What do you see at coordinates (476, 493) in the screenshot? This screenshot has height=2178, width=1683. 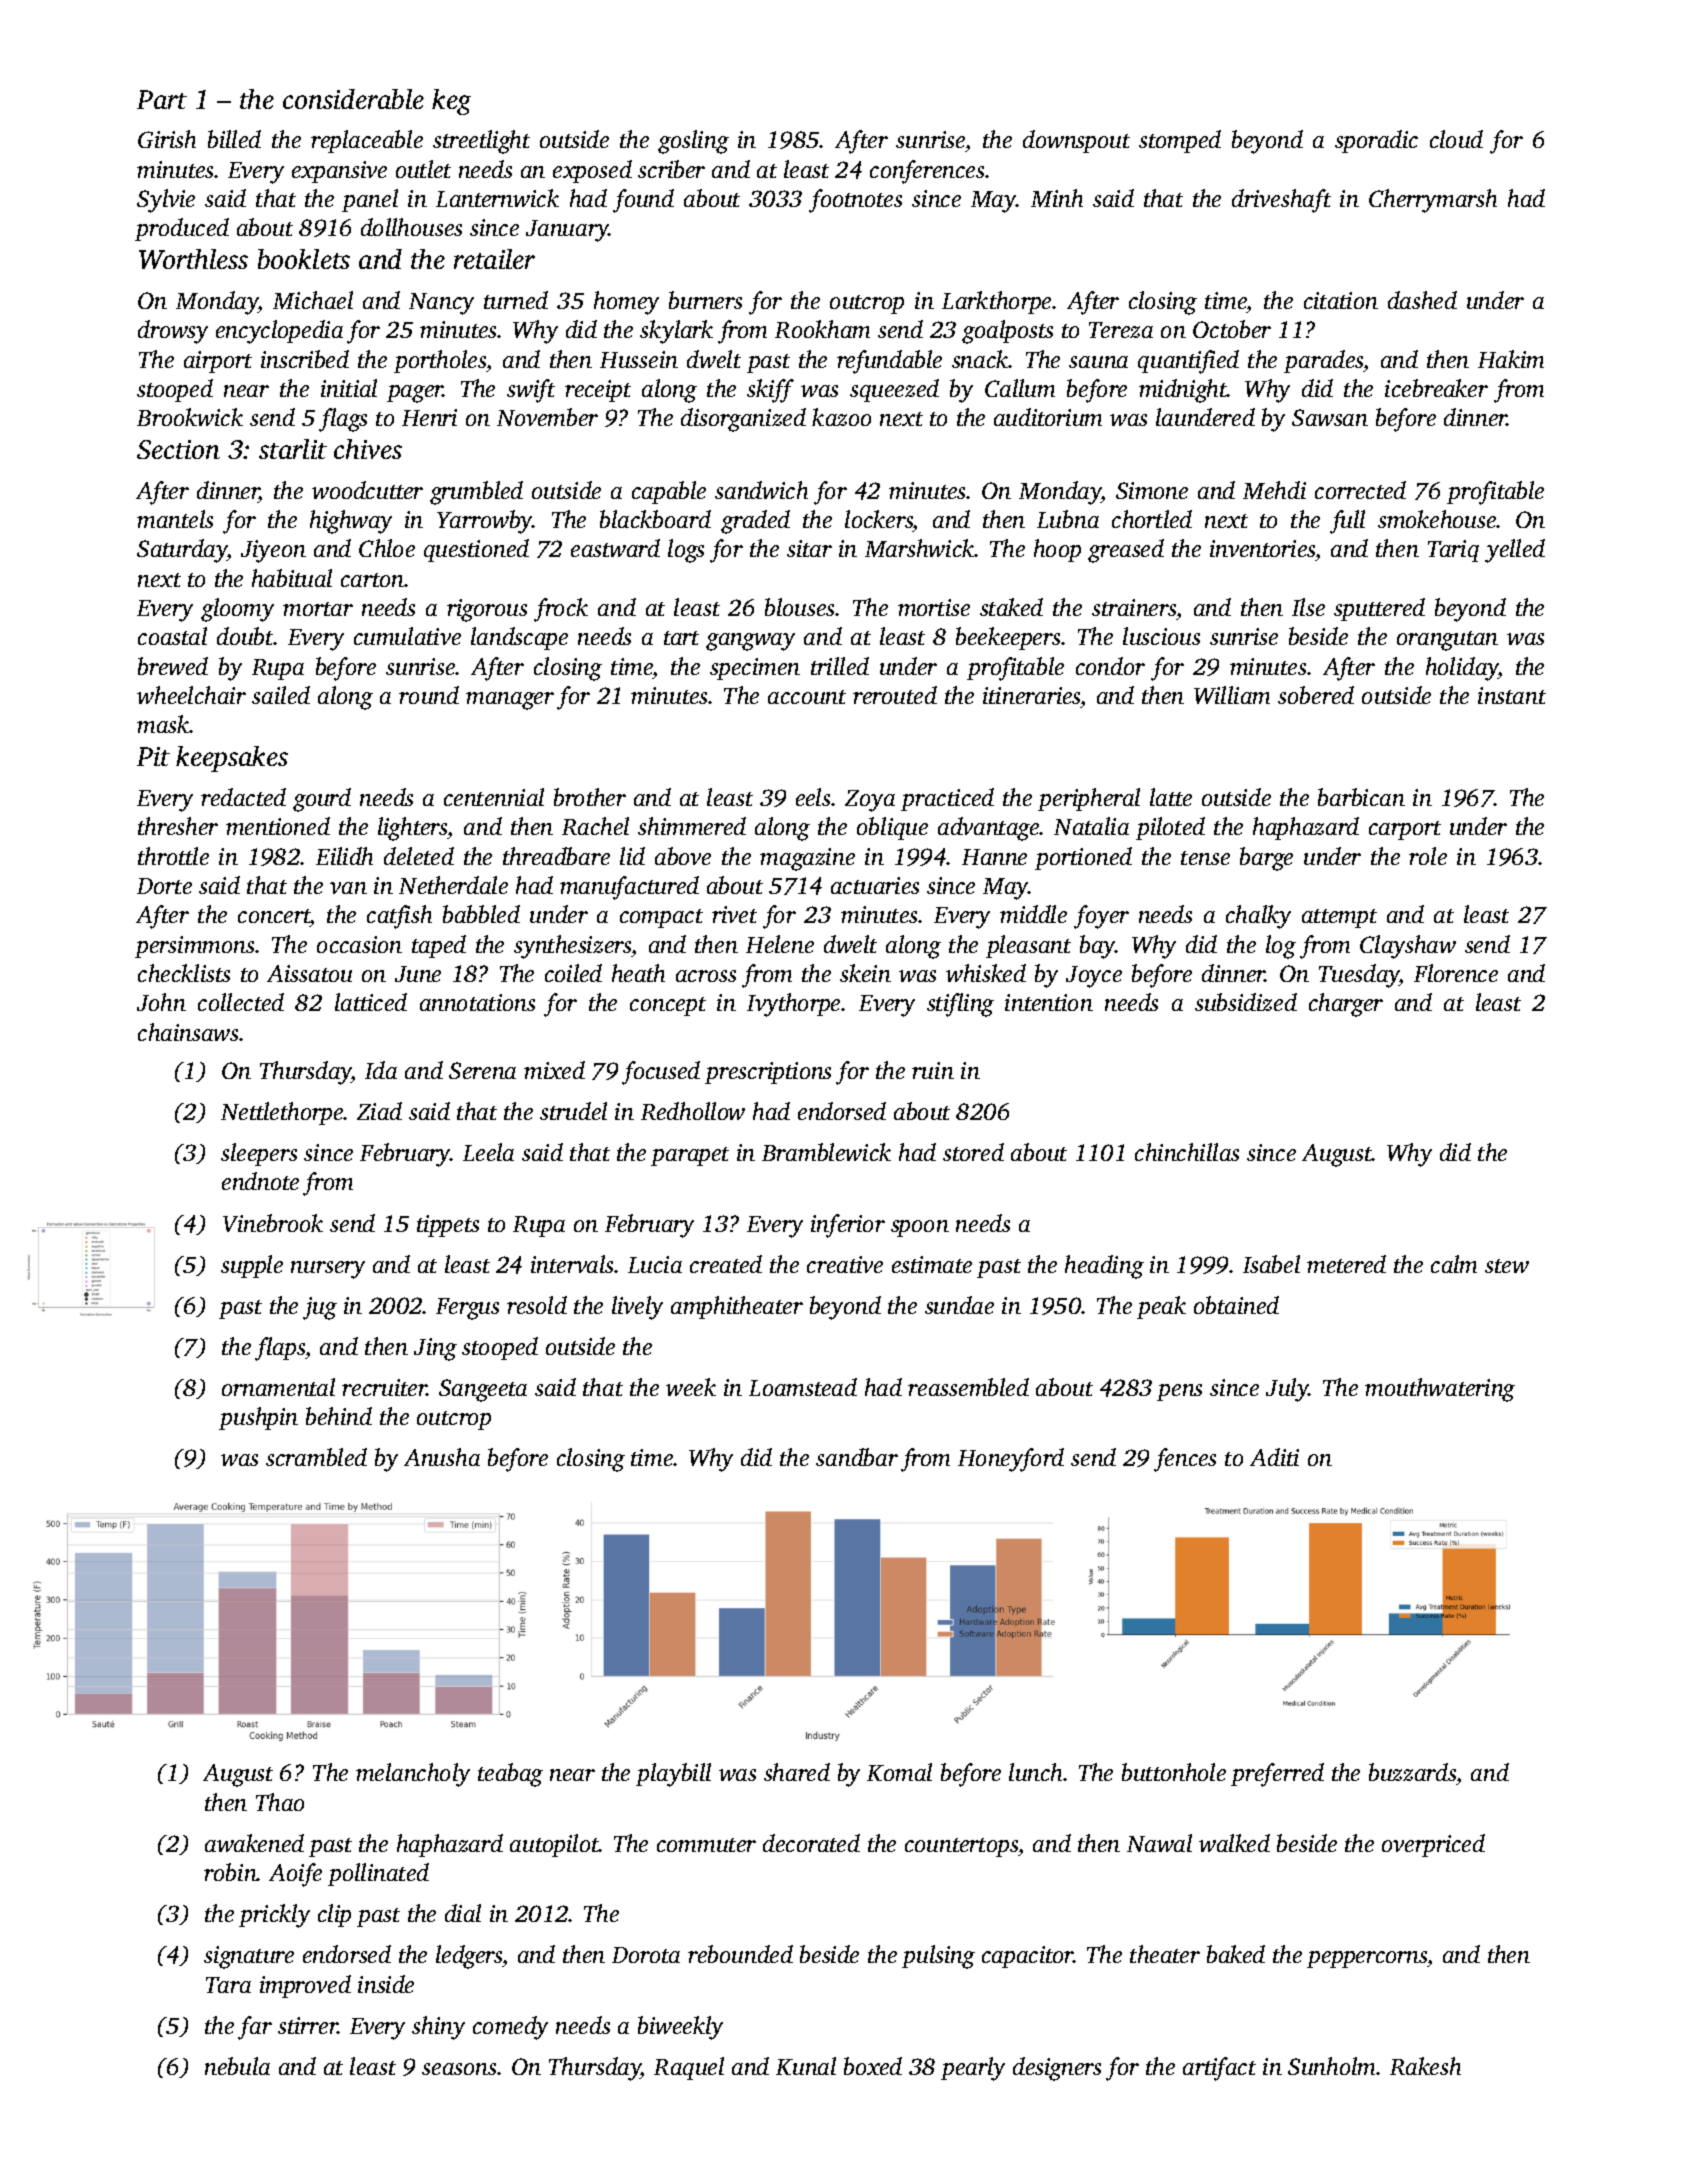 I see `grumbled` at bounding box center [476, 493].
